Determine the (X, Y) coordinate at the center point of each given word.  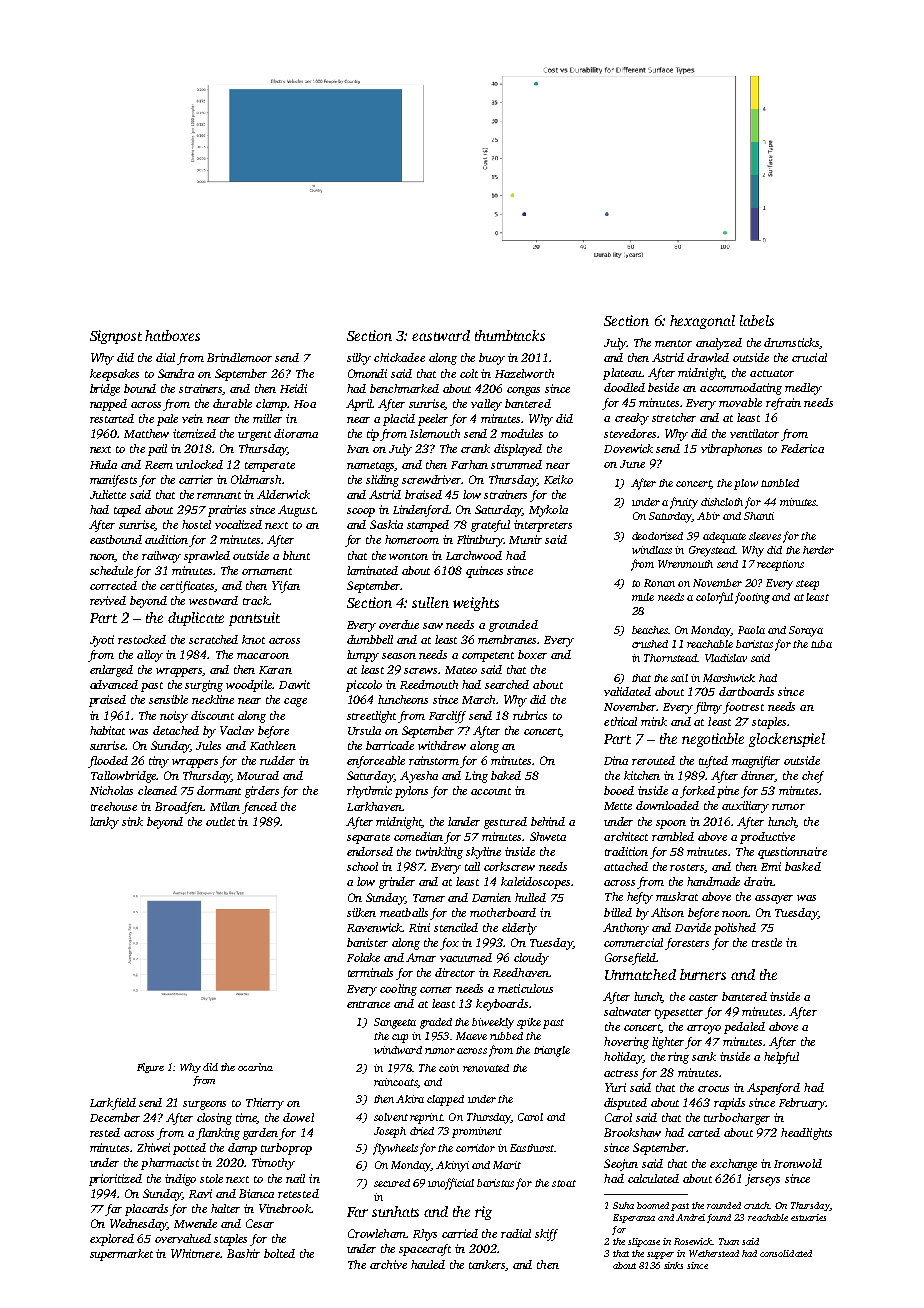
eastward (441, 335)
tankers (487, 1265)
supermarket (121, 1255)
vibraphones (731, 450)
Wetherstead (714, 1253)
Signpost (116, 337)
